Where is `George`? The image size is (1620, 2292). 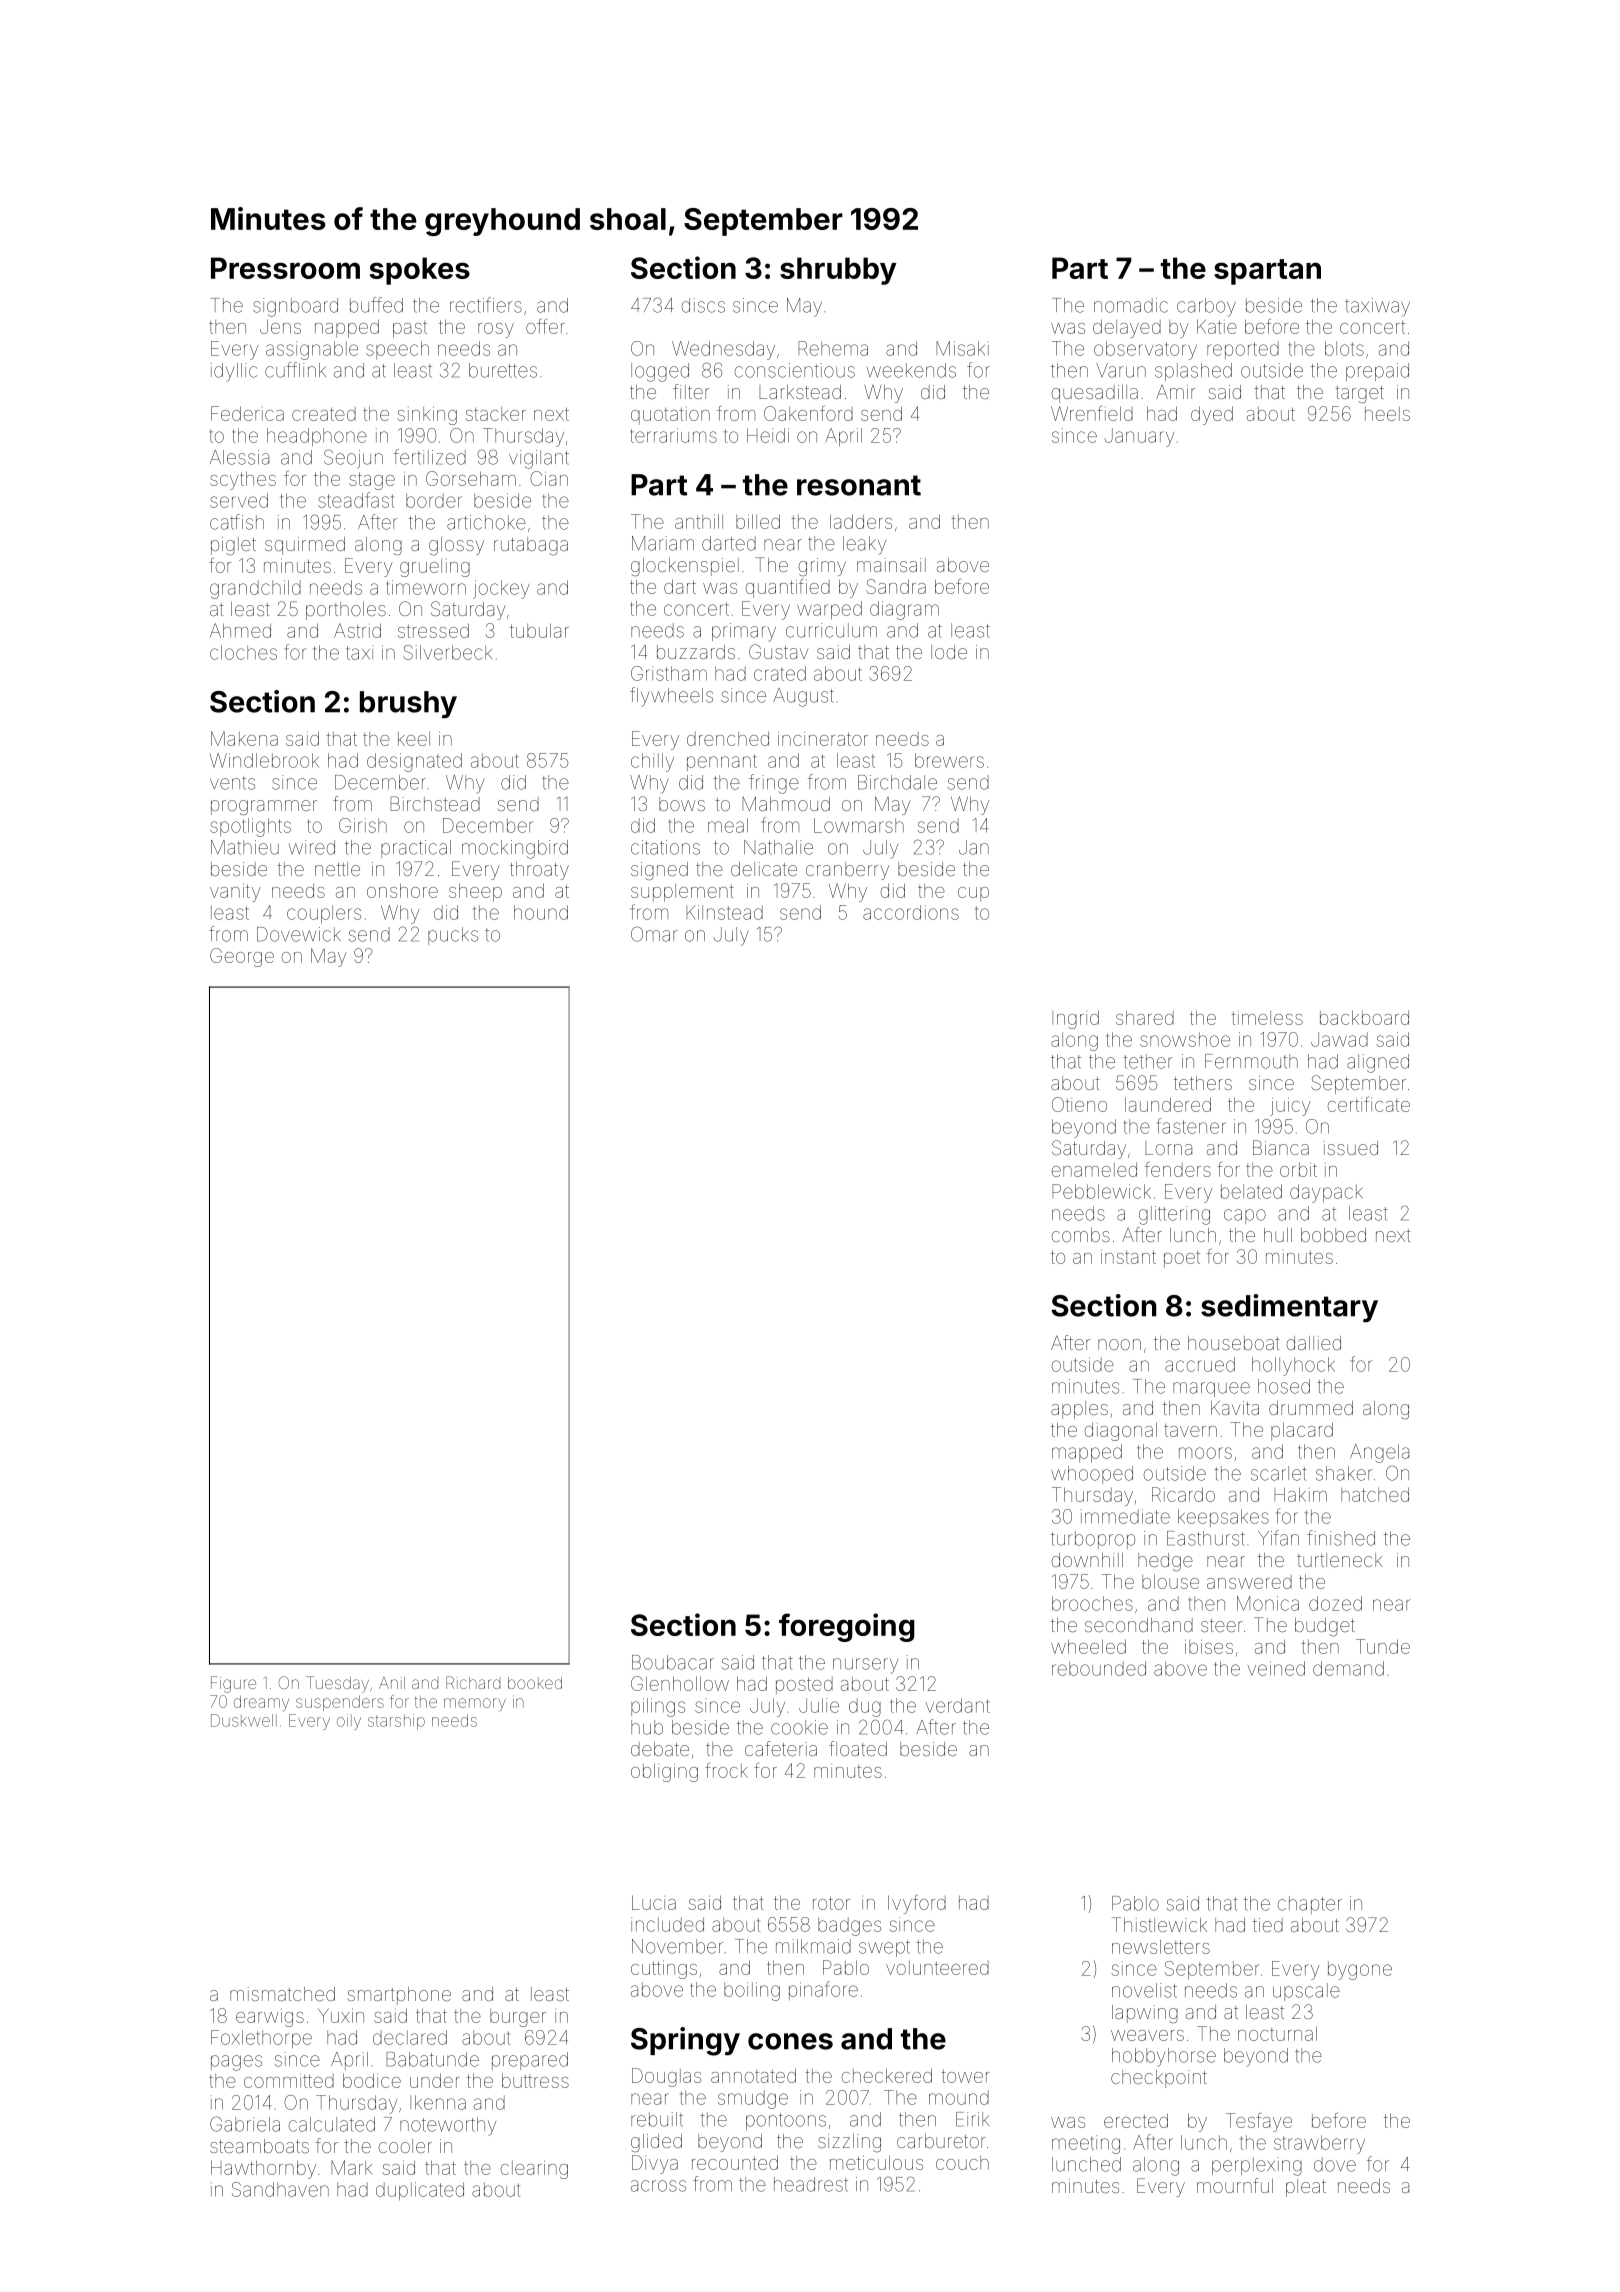
George is located at coordinates (242, 957).
